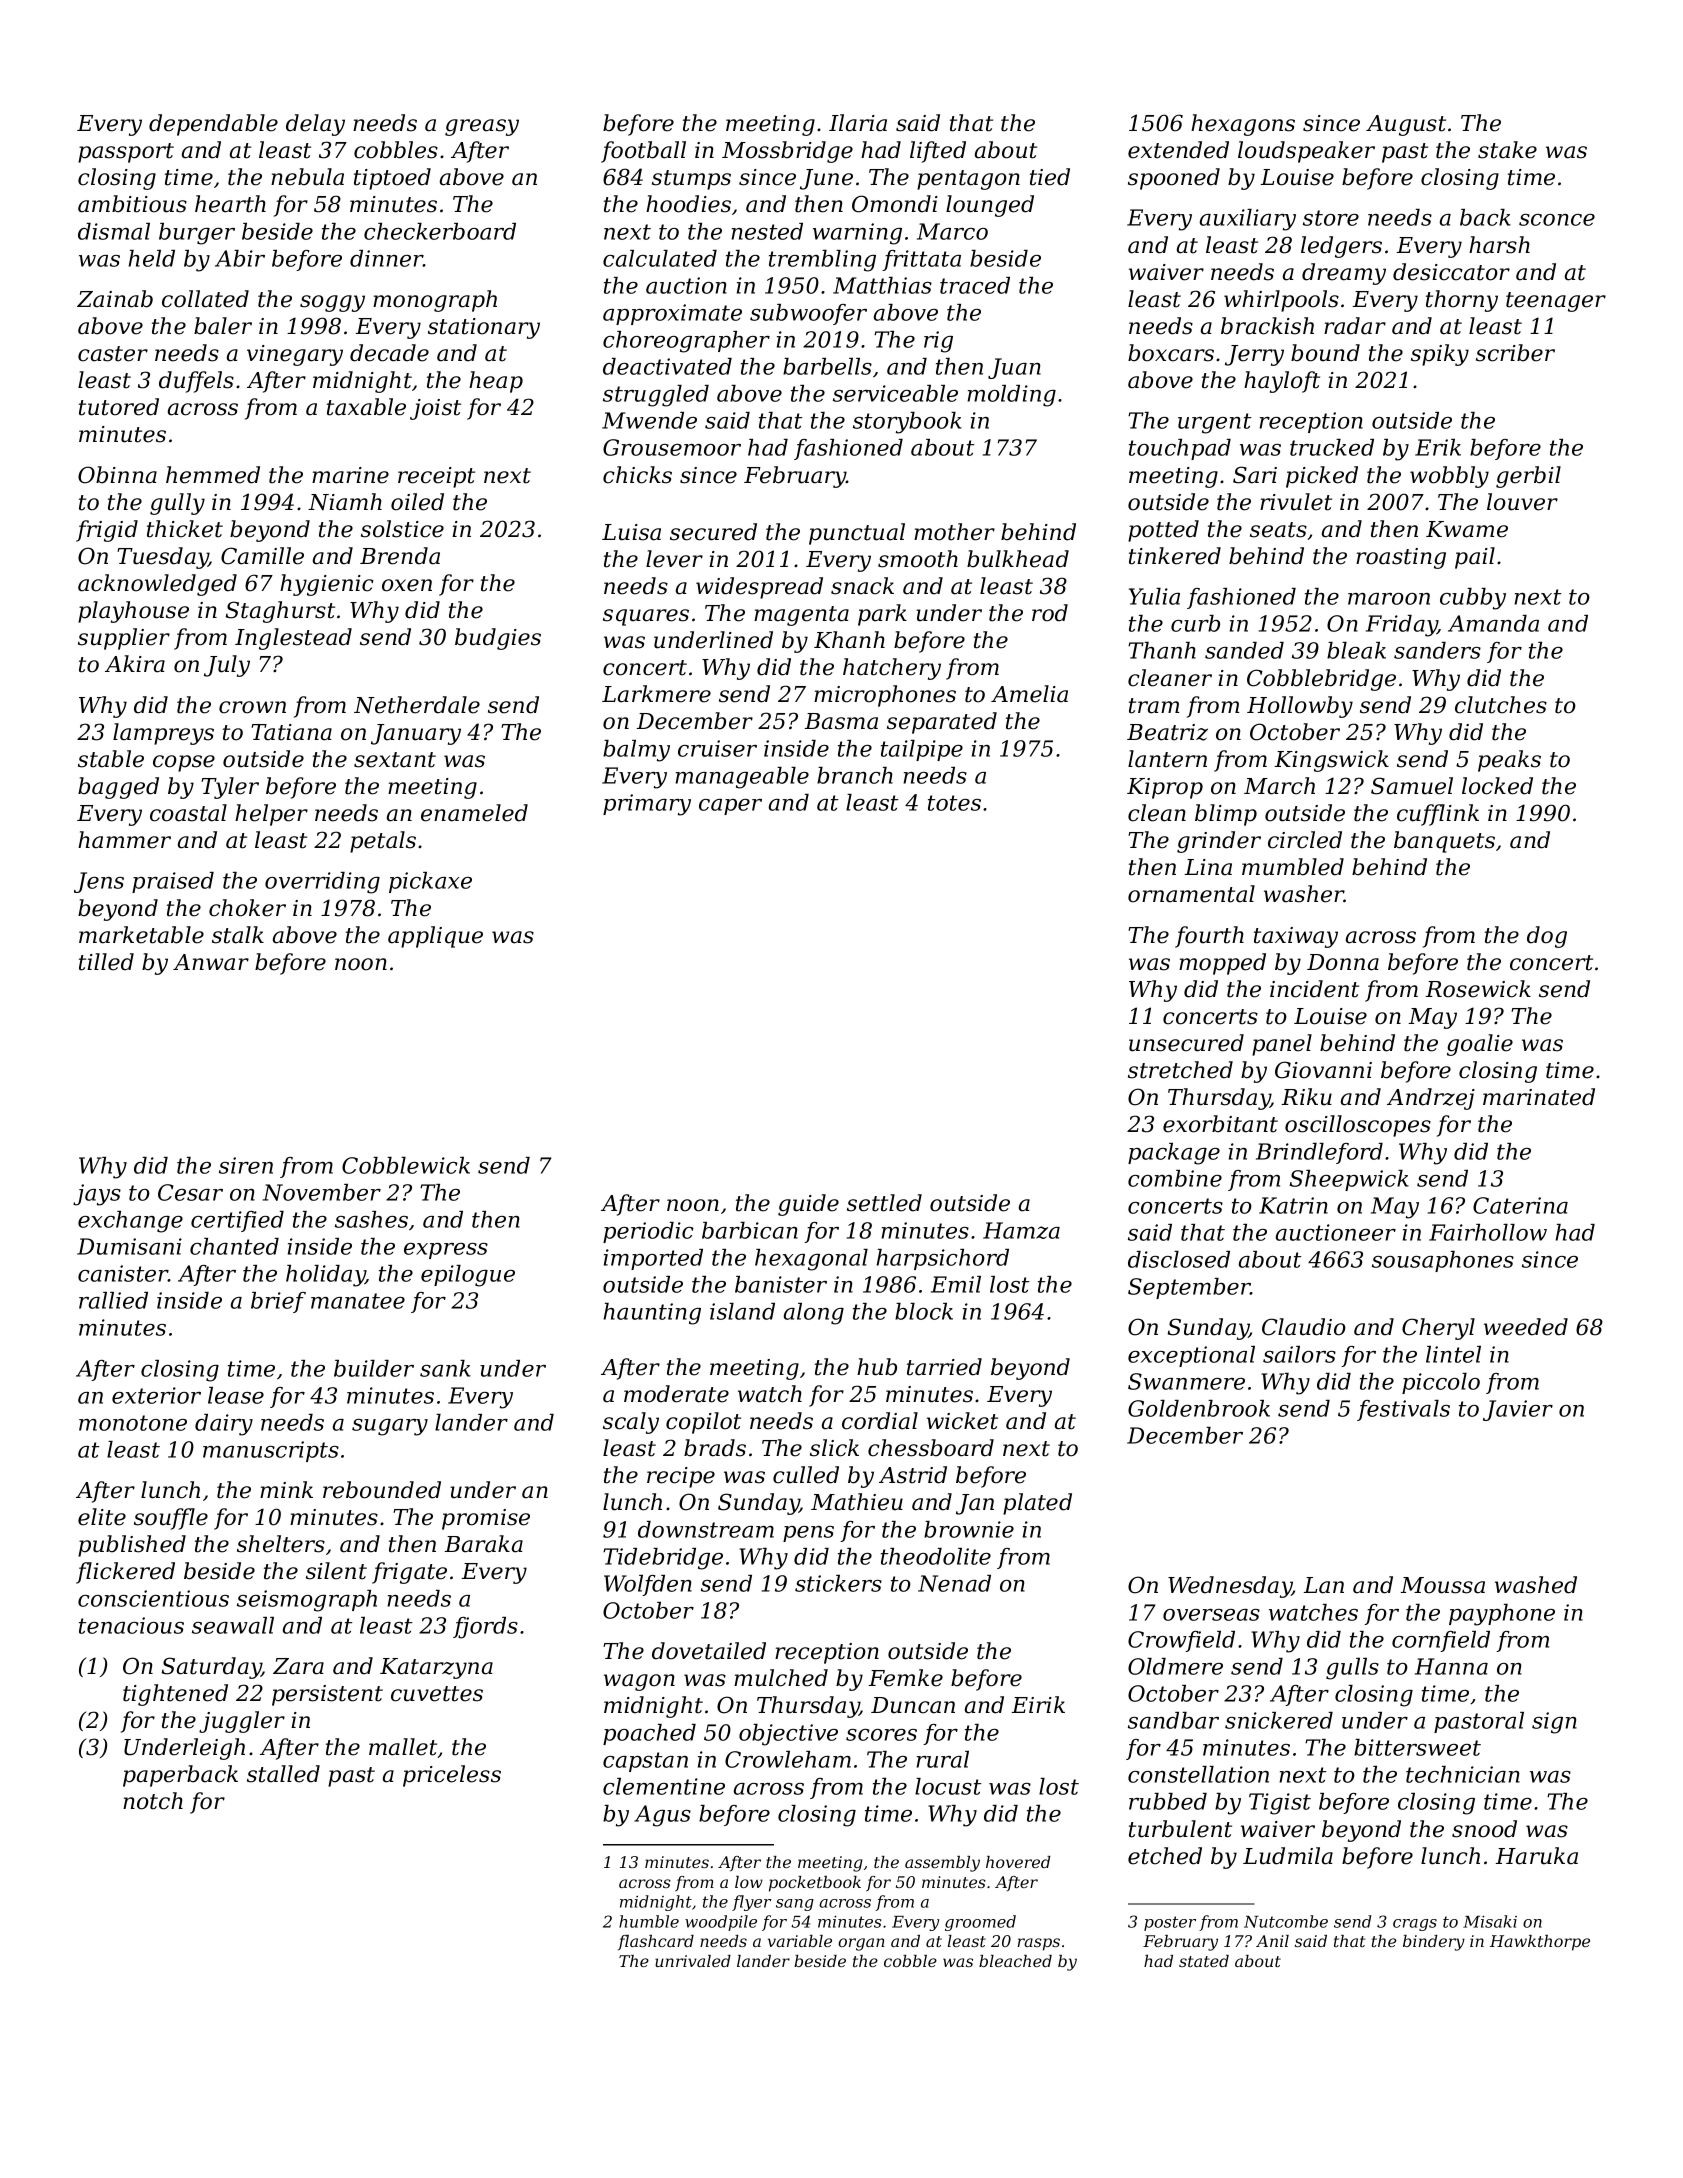 The width and height of the screenshot is (1683, 2178). I want to click on incident, so click(1314, 989).
